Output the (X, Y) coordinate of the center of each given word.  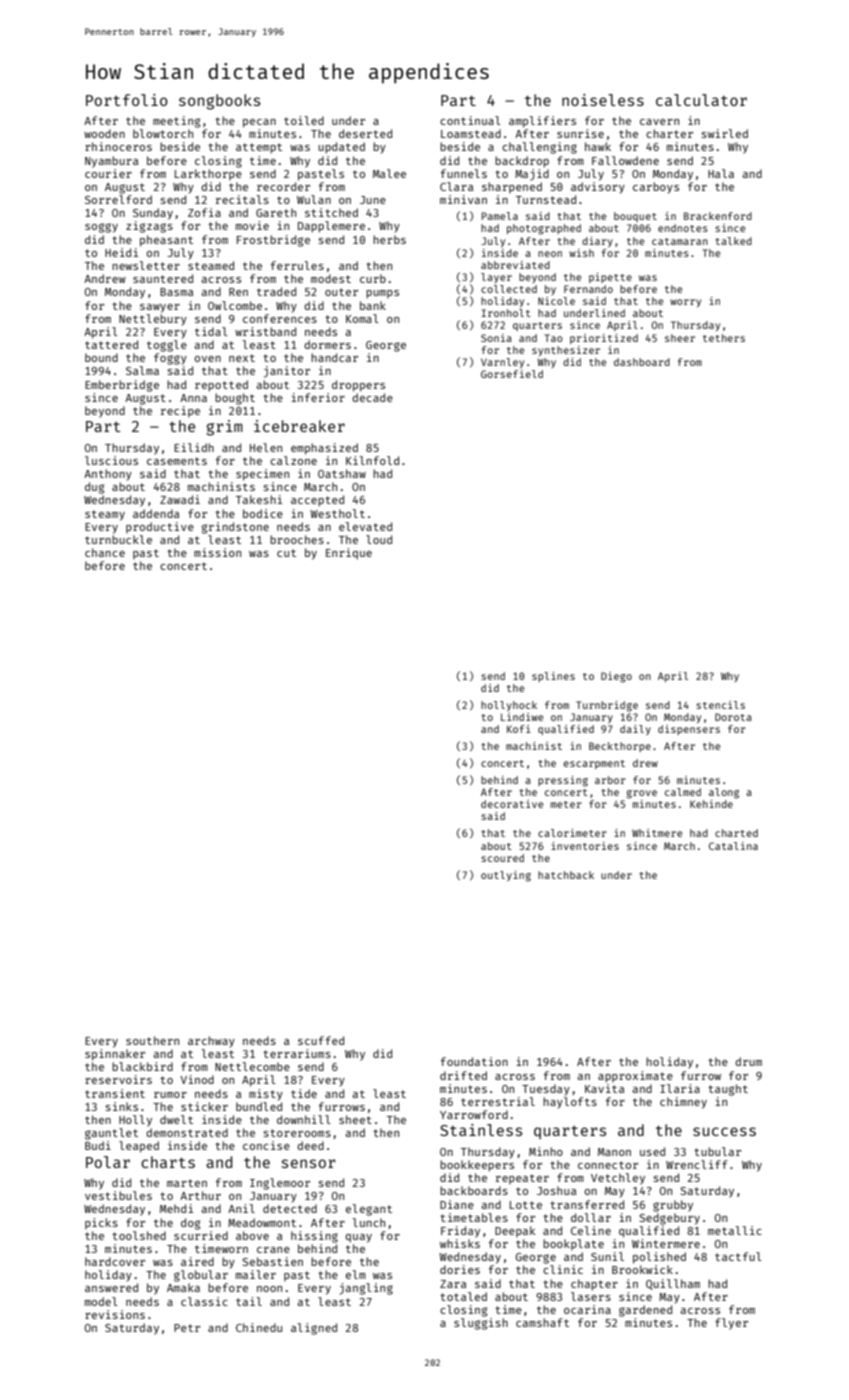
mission (217, 552)
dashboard (642, 362)
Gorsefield (512, 374)
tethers (724, 338)
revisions (115, 1314)
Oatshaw (342, 473)
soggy (101, 228)
